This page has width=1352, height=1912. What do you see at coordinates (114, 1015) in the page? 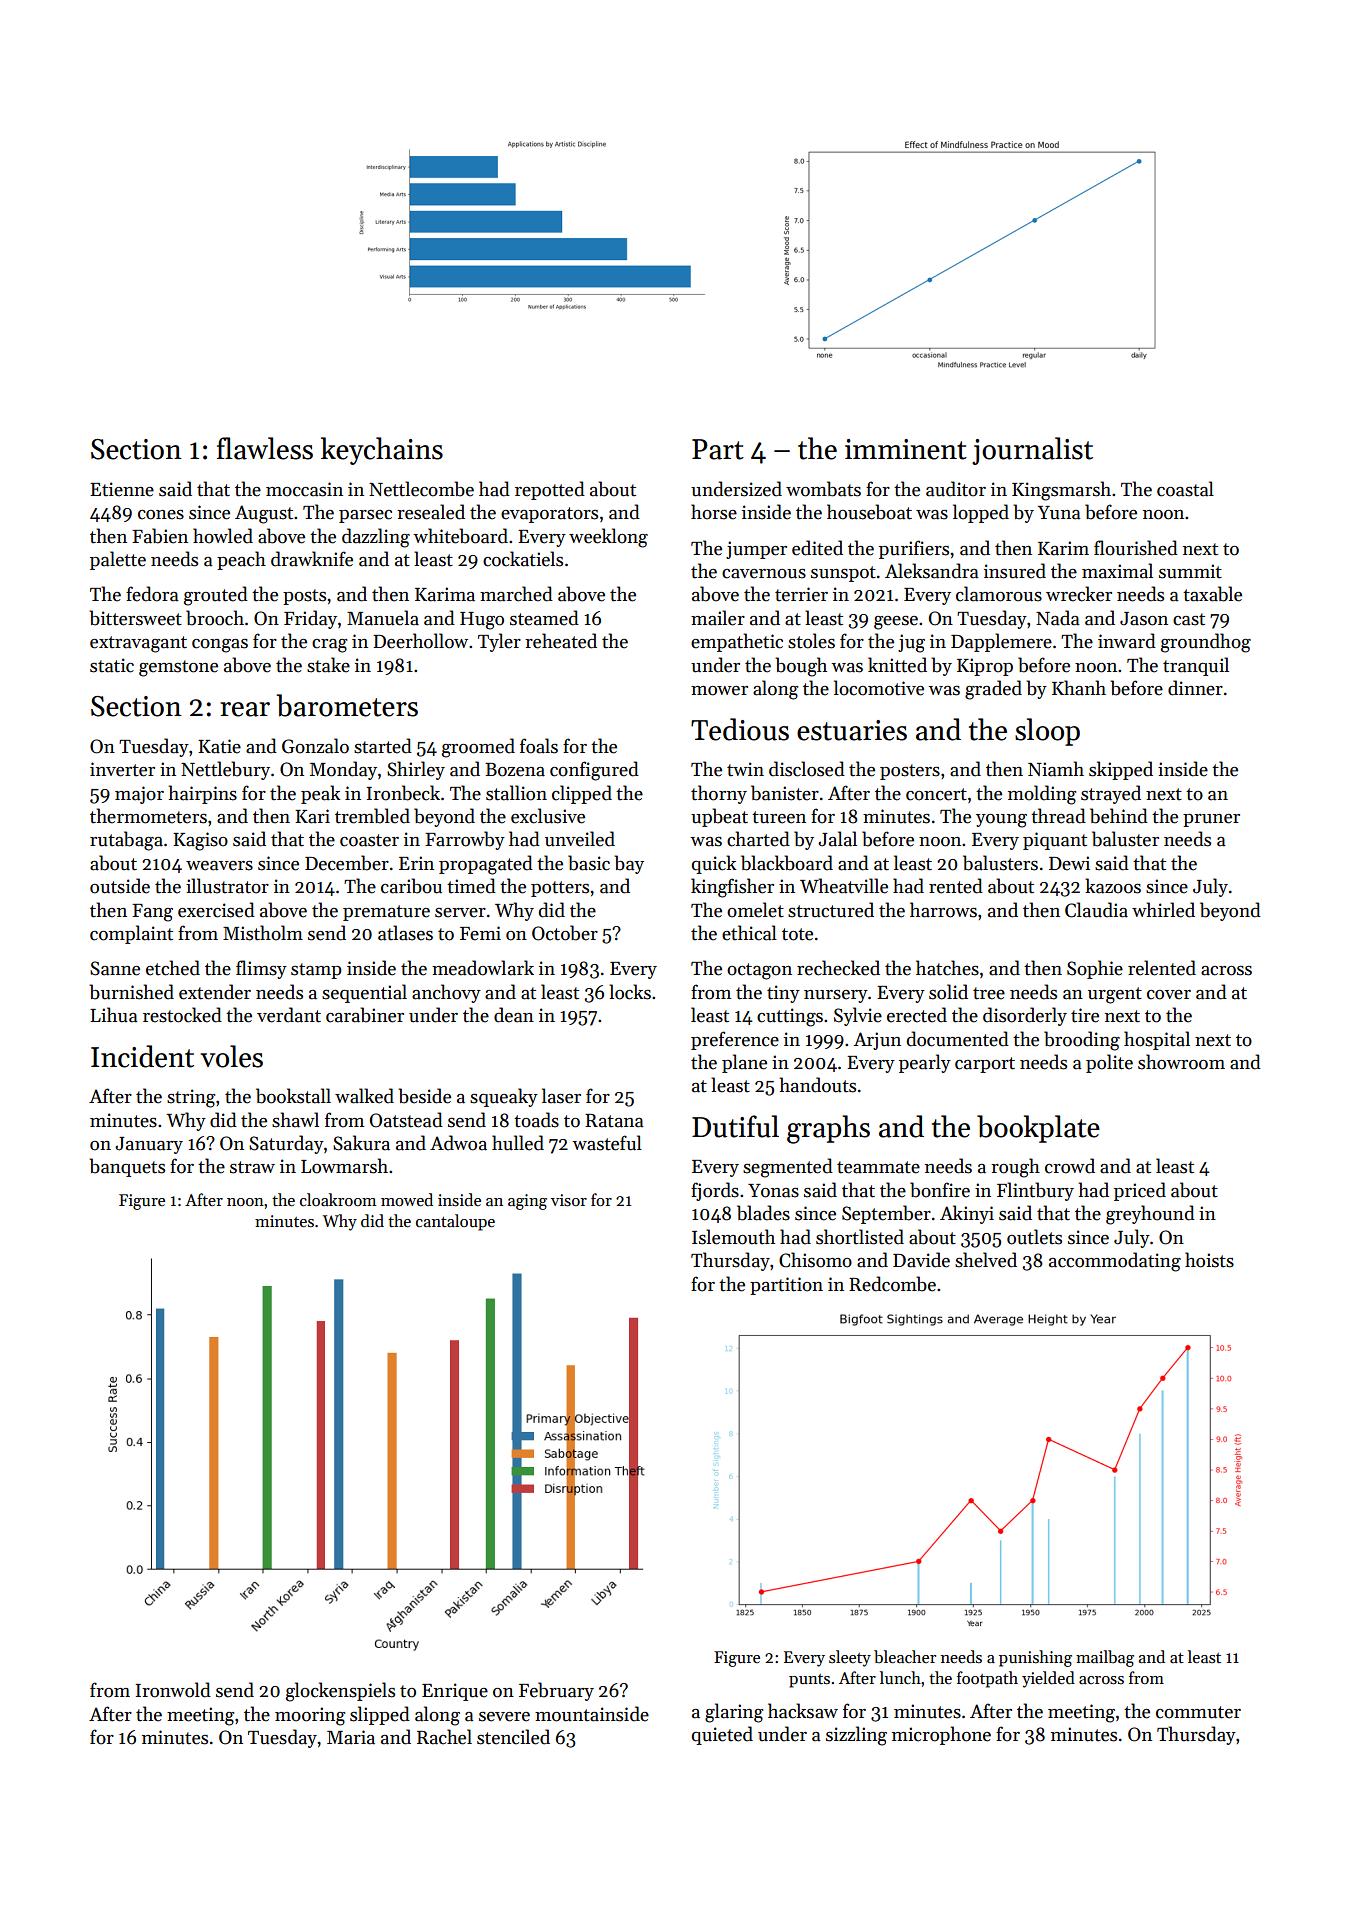
I see `Lihua` at bounding box center [114, 1015].
